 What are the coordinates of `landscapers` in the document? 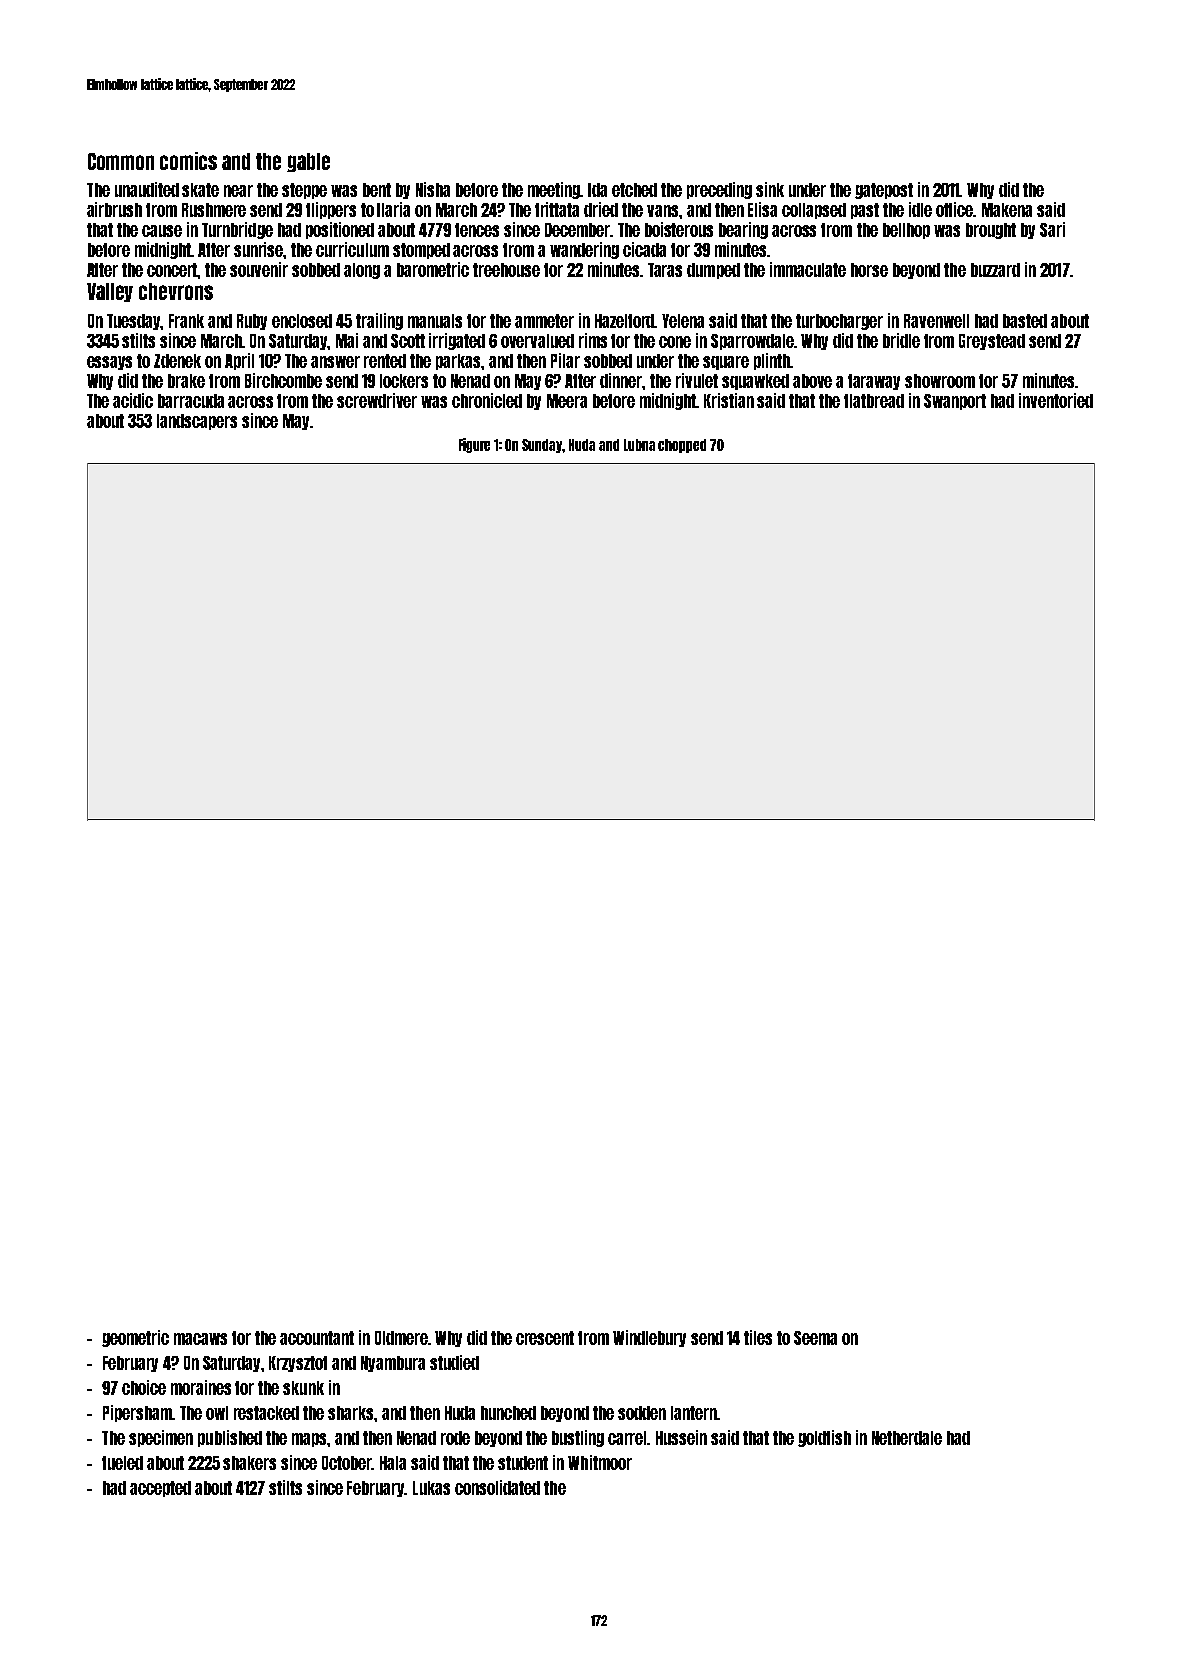 It's located at (197, 422).
